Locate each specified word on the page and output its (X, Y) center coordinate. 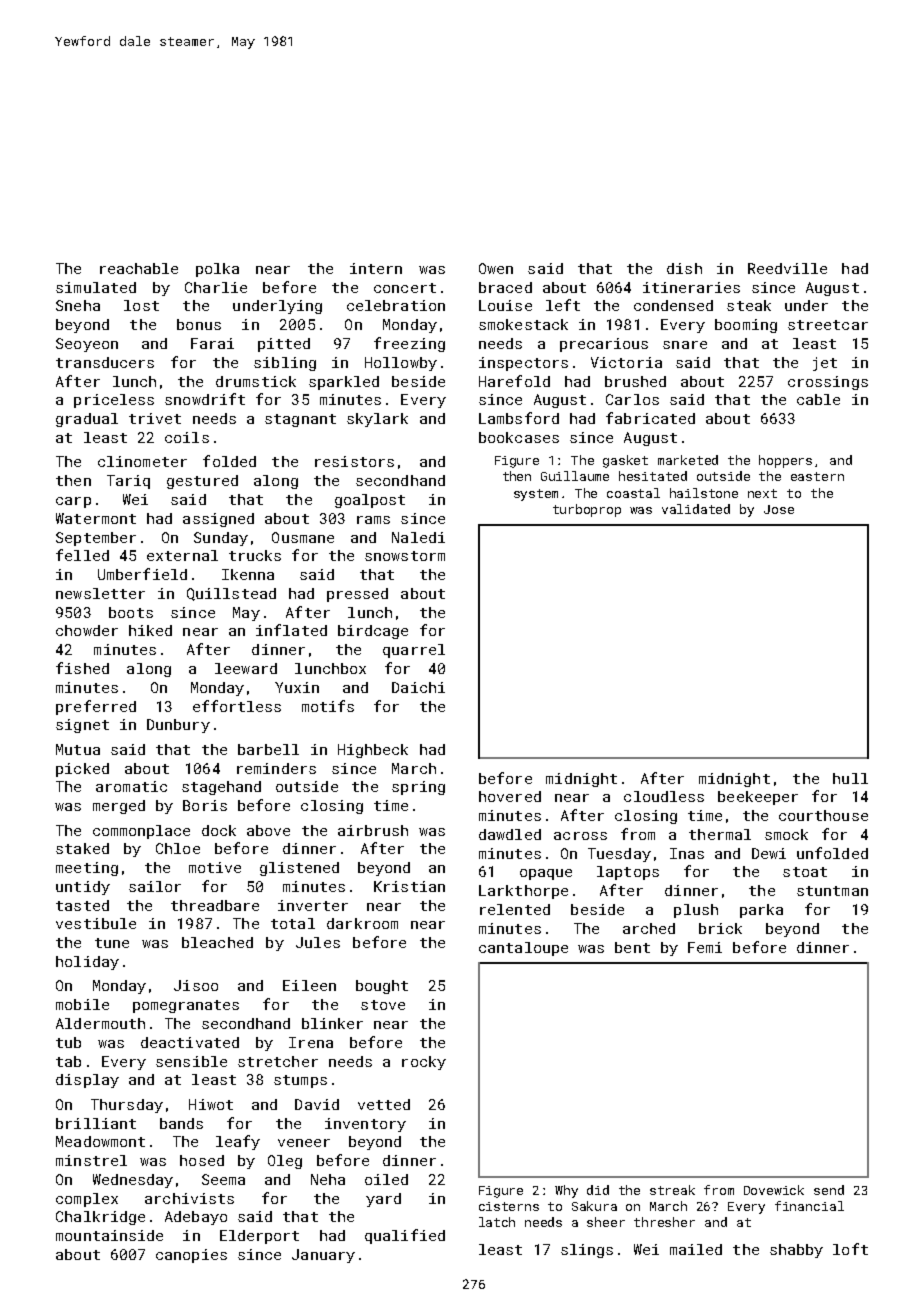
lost (141, 305)
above (268, 830)
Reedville (787, 268)
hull (850, 778)
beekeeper (758, 798)
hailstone (704, 493)
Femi (705, 947)
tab (68, 1061)
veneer (304, 1143)
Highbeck (373, 751)
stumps (300, 1081)
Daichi (418, 687)
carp (73, 502)
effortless (237, 706)
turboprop (587, 510)
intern (376, 268)
